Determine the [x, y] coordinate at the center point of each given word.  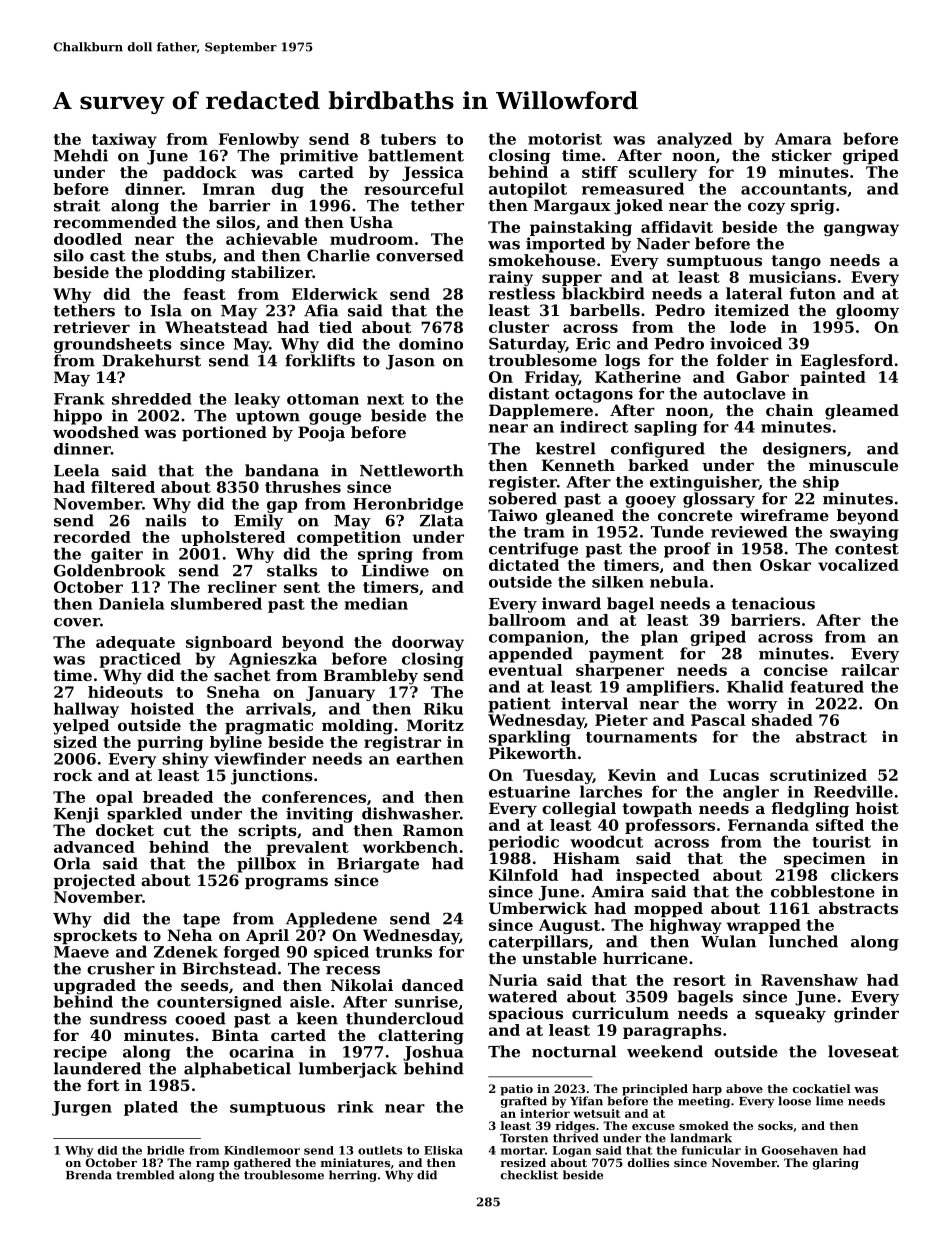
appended [531, 655]
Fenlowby [259, 140]
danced [433, 985]
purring [170, 743]
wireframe [784, 515]
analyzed [694, 140]
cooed [200, 1018]
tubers [408, 139]
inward [571, 603]
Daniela [131, 603]
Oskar [785, 565]
